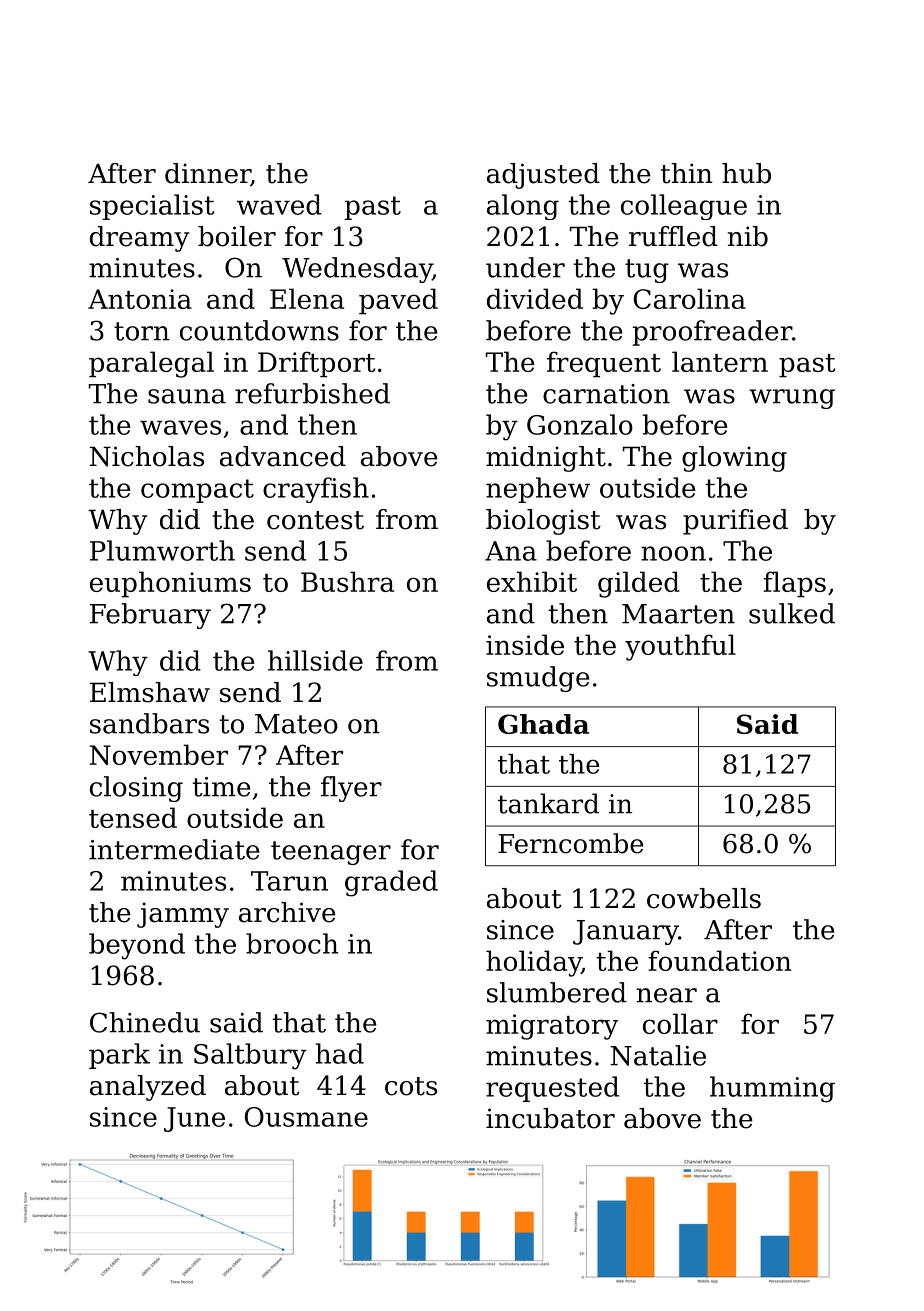 This screenshot has width=924, height=1311. What do you see at coordinates (525, 644) in the screenshot?
I see `inside` at bounding box center [525, 644].
